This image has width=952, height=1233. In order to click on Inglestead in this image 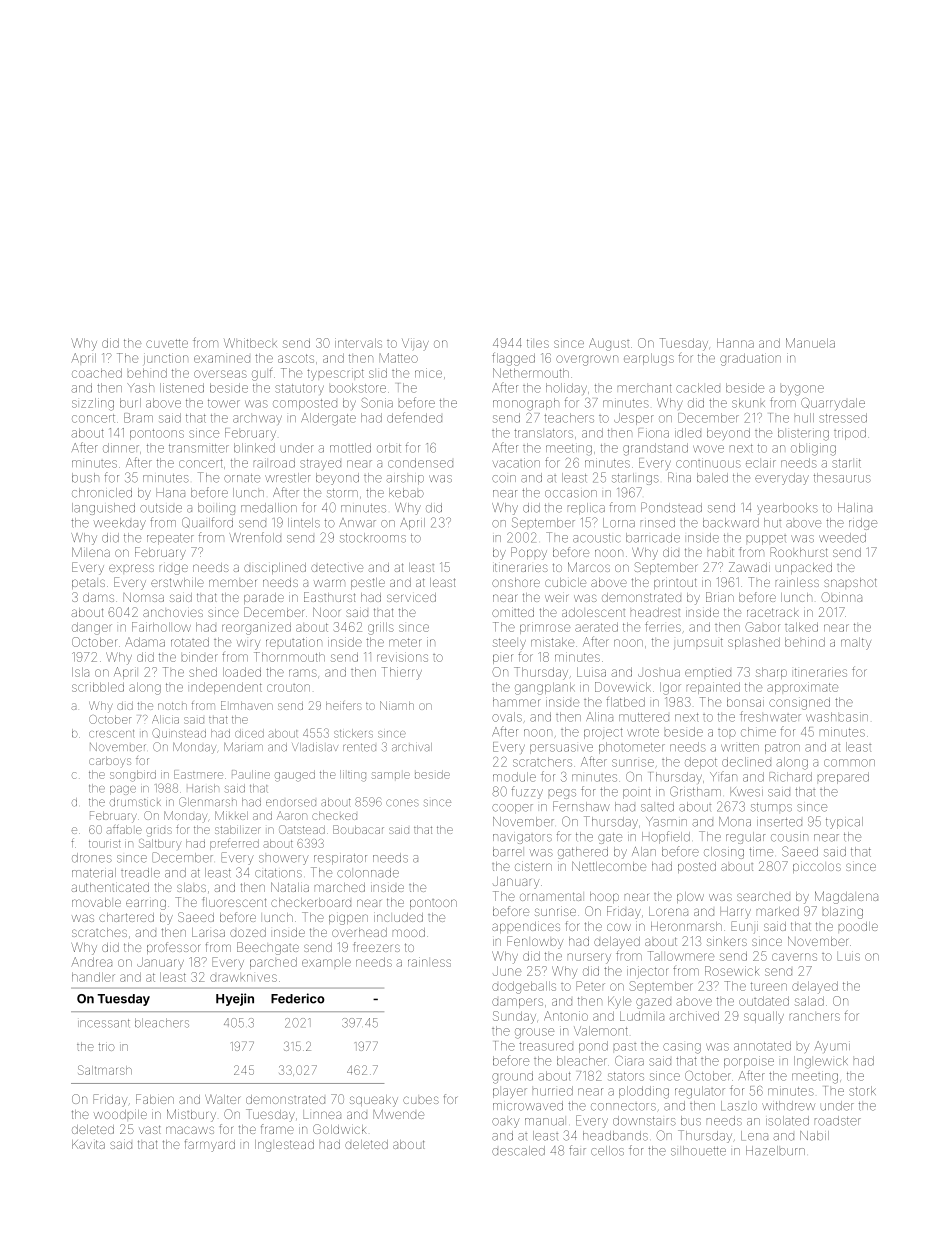, I will do `click(284, 1146)`.
